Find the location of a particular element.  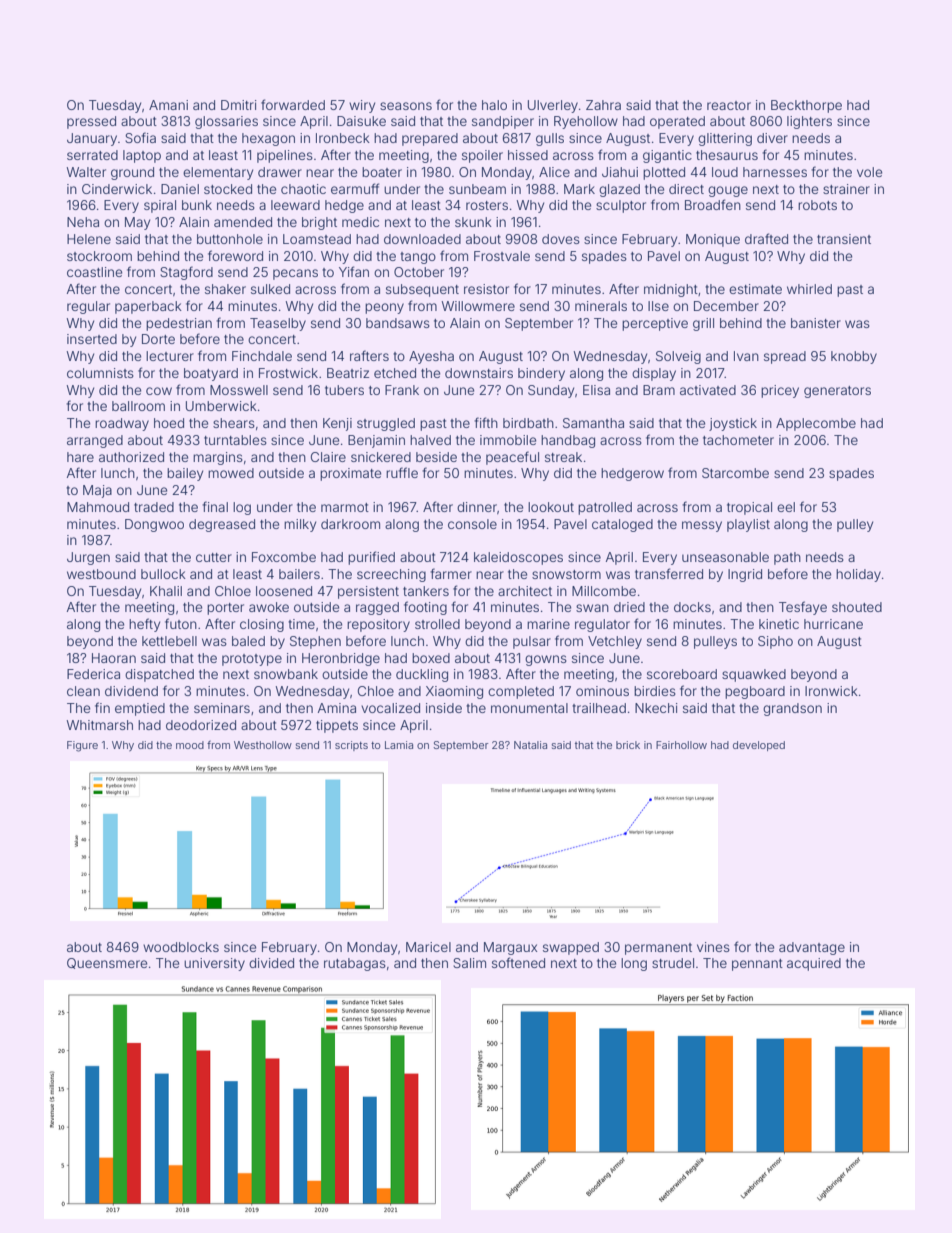

lighters is located at coordinates (809, 122).
